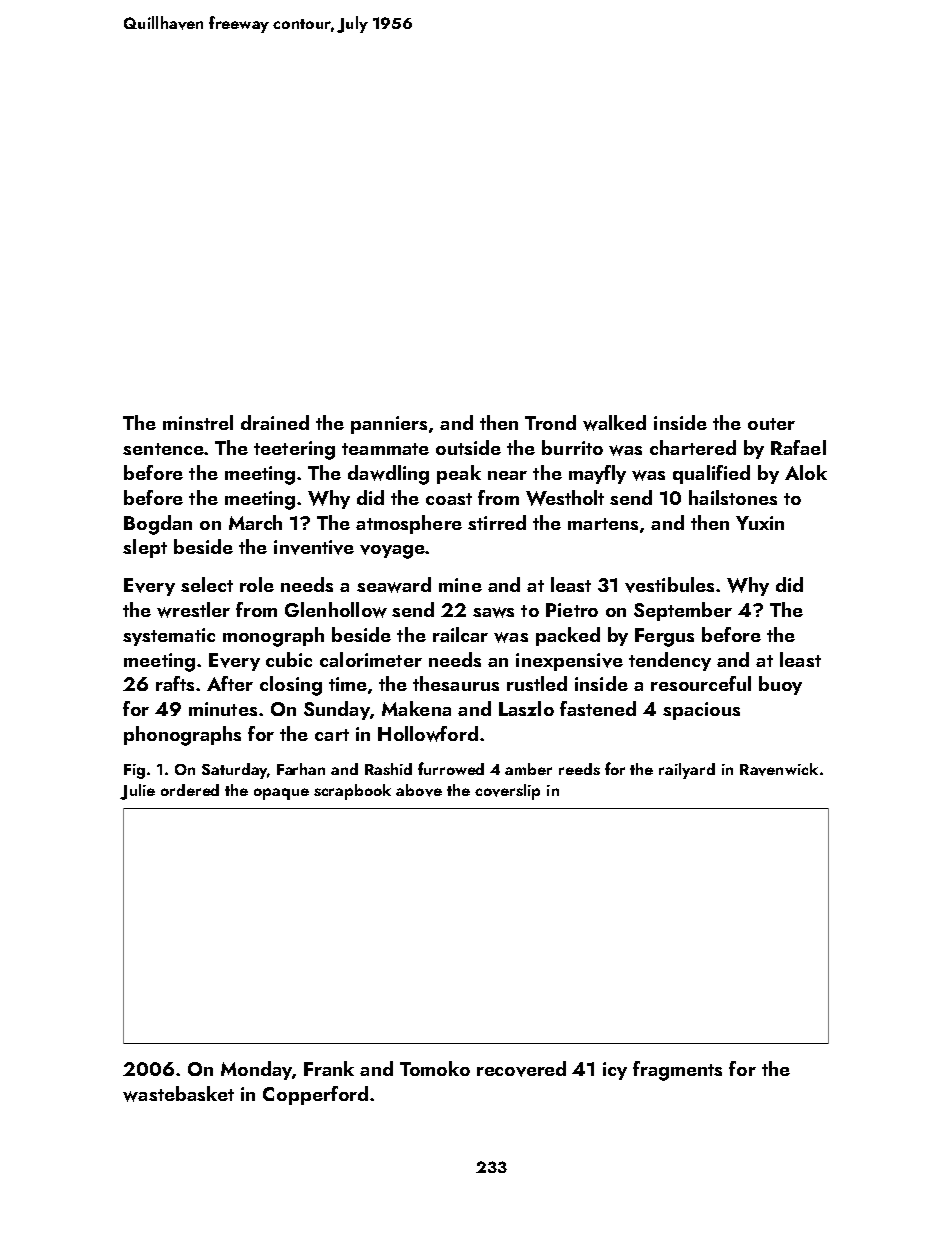  What do you see at coordinates (693, 447) in the screenshot?
I see `chartered` at bounding box center [693, 447].
